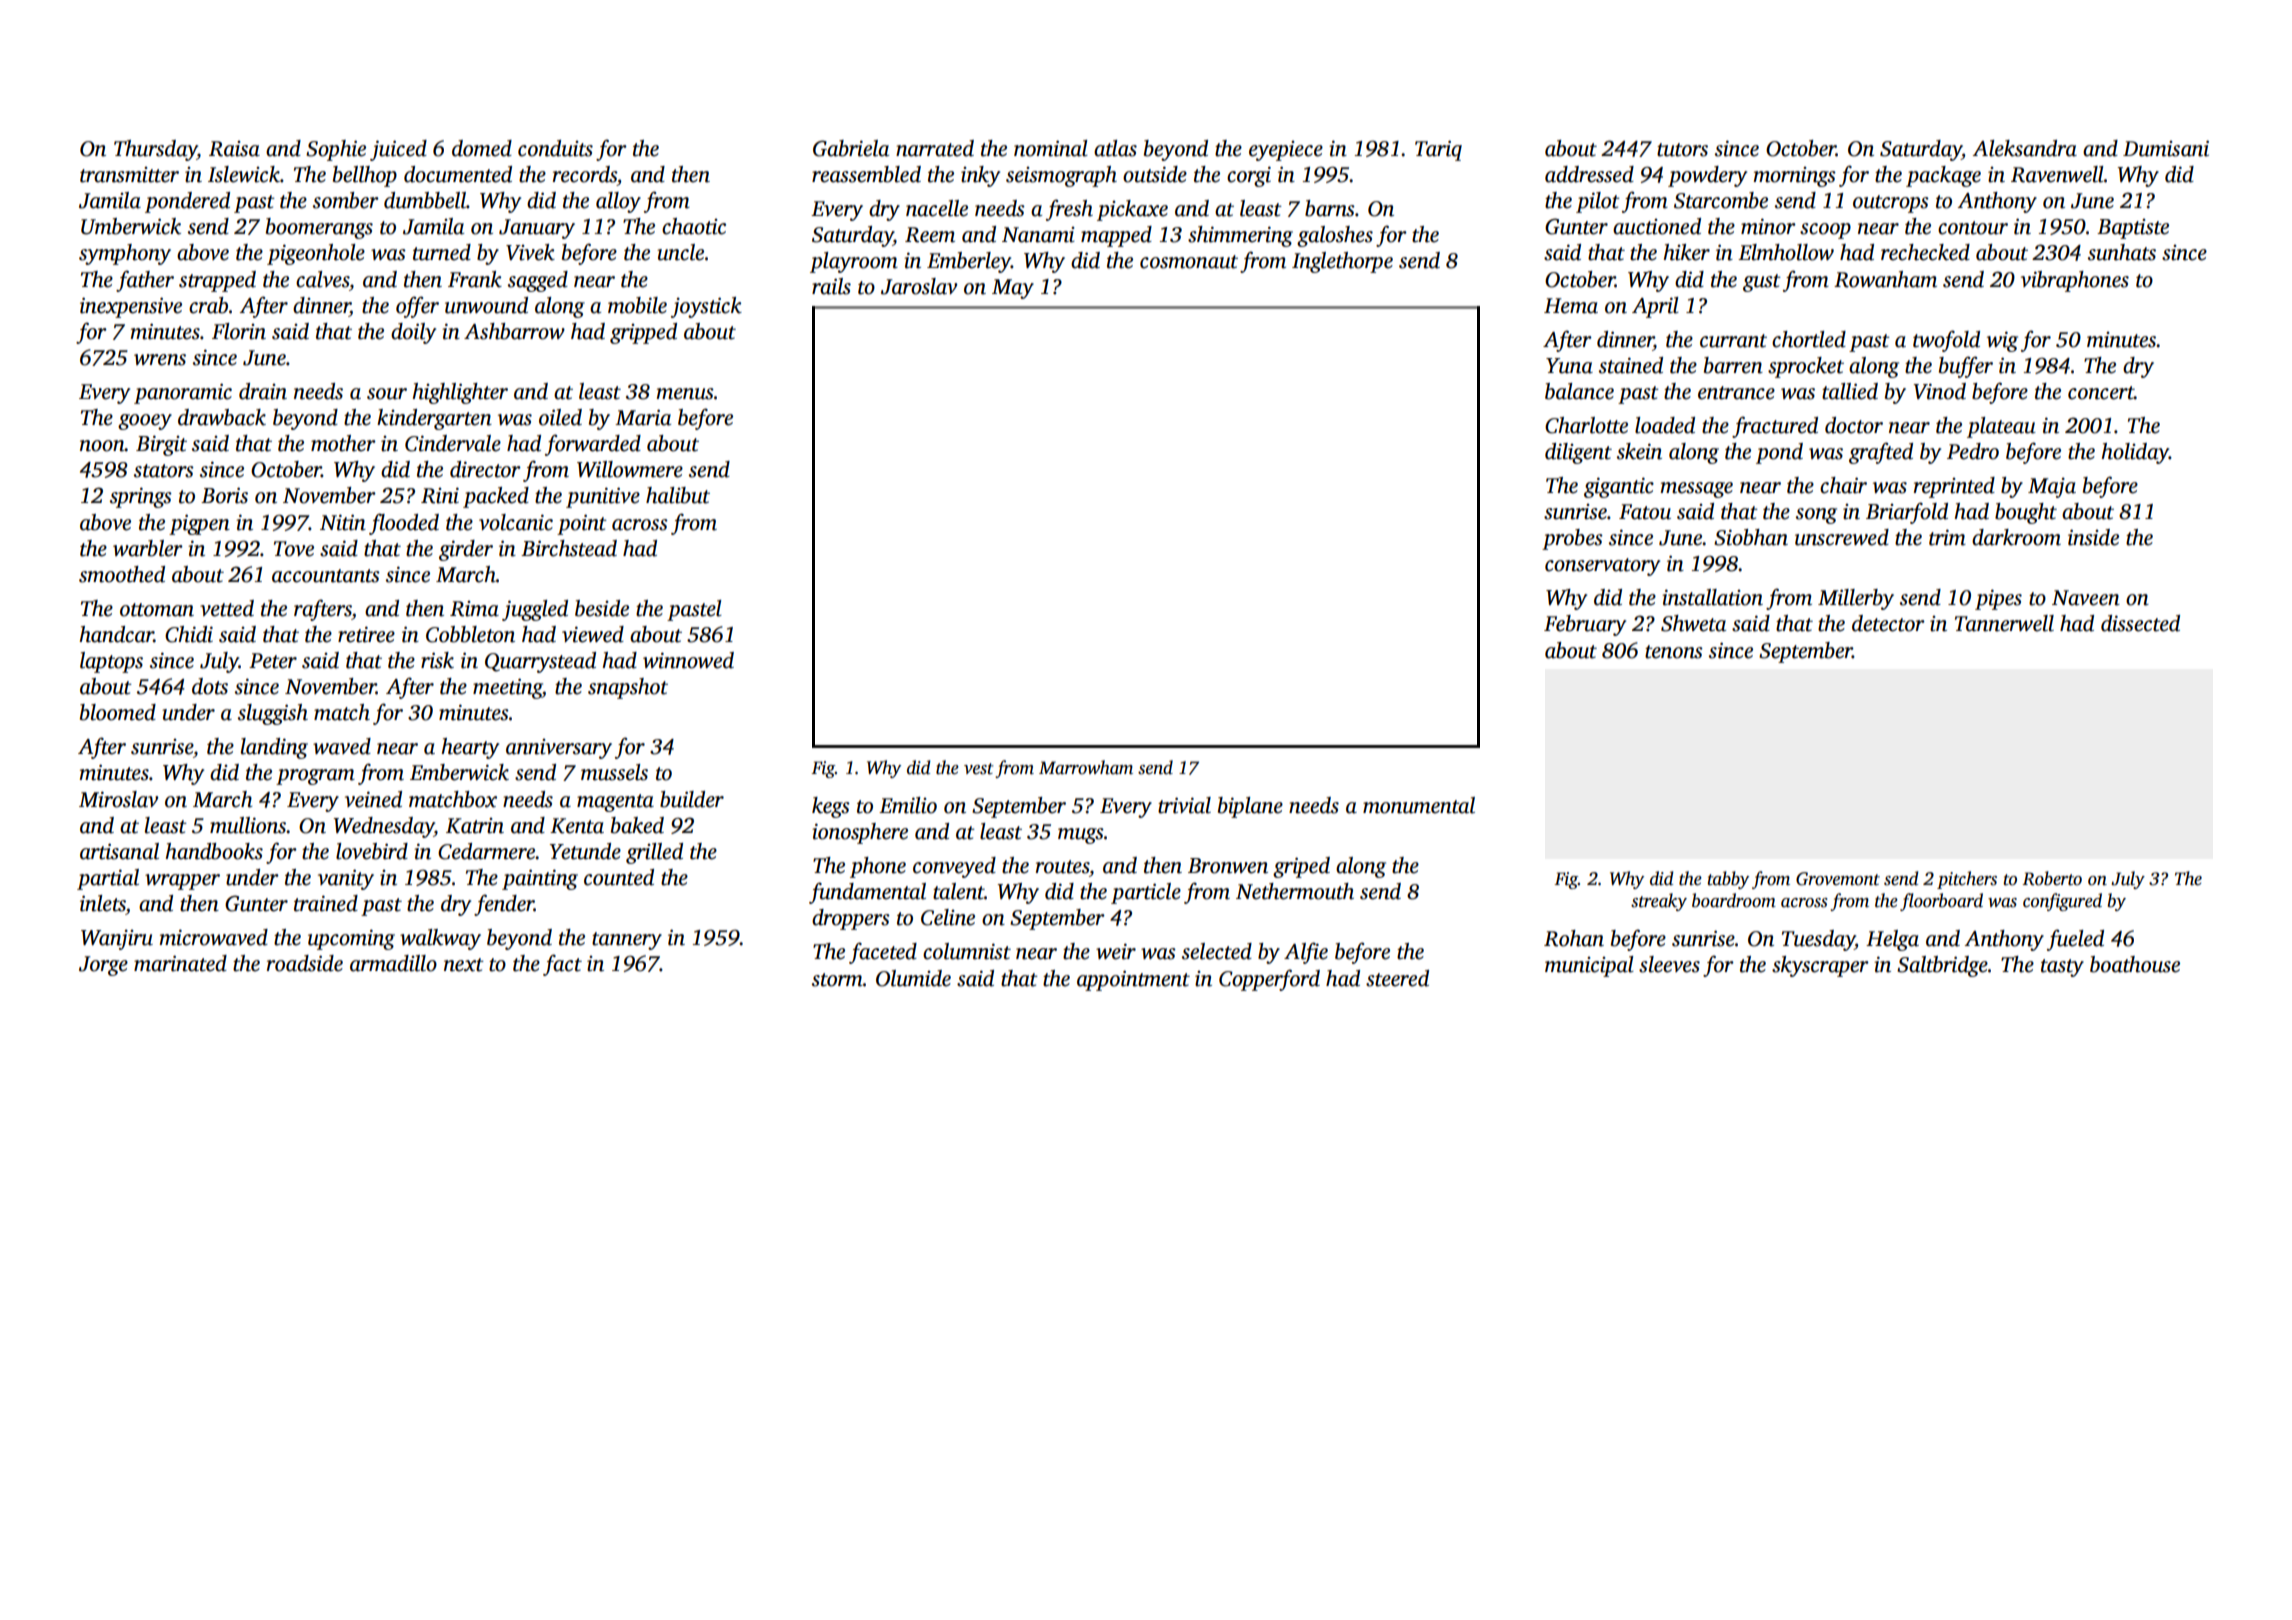 The width and height of the screenshot is (2292, 1620). What do you see at coordinates (688, 660) in the screenshot?
I see `winnowed` at bounding box center [688, 660].
